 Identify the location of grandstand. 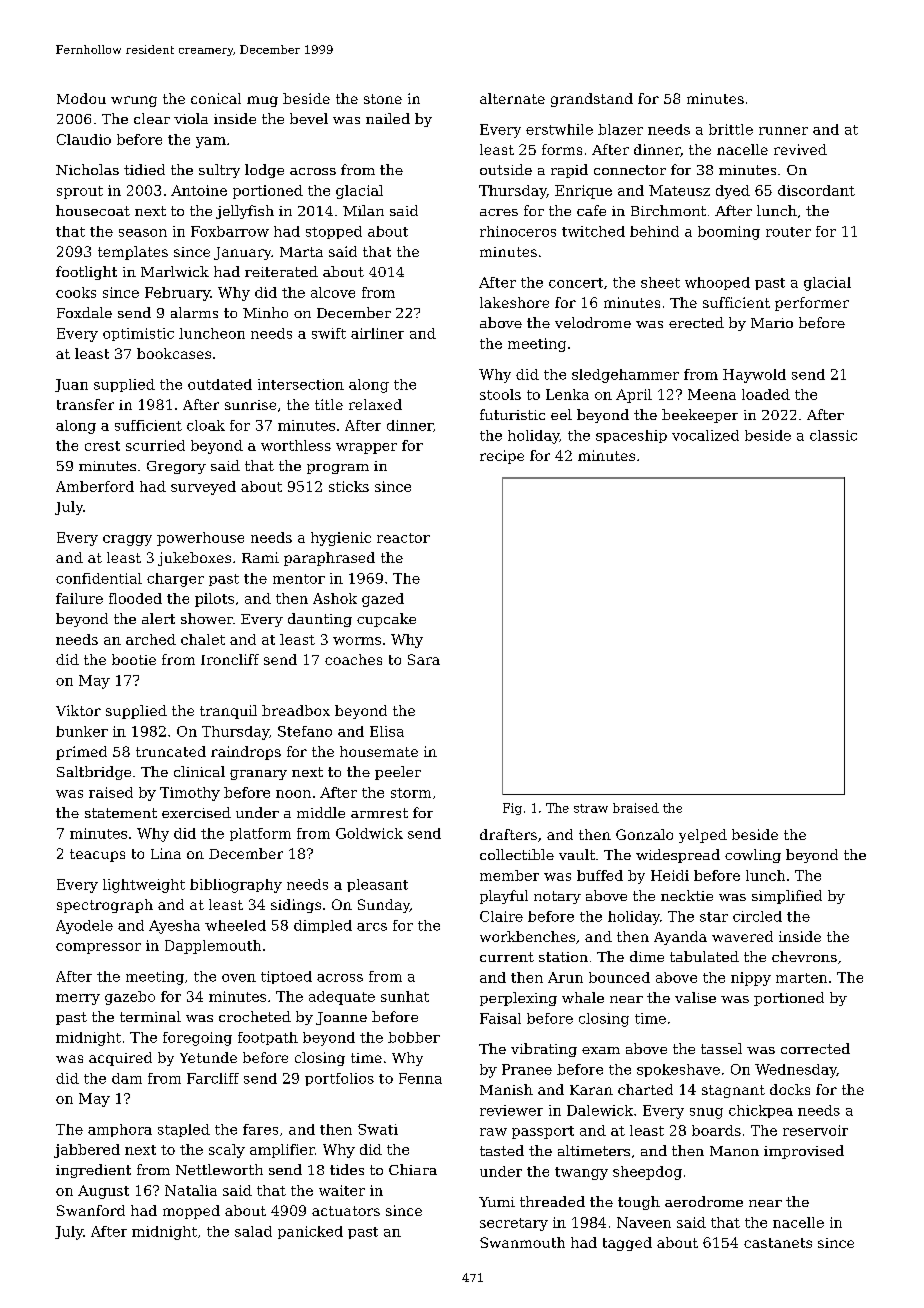
(592, 100).
